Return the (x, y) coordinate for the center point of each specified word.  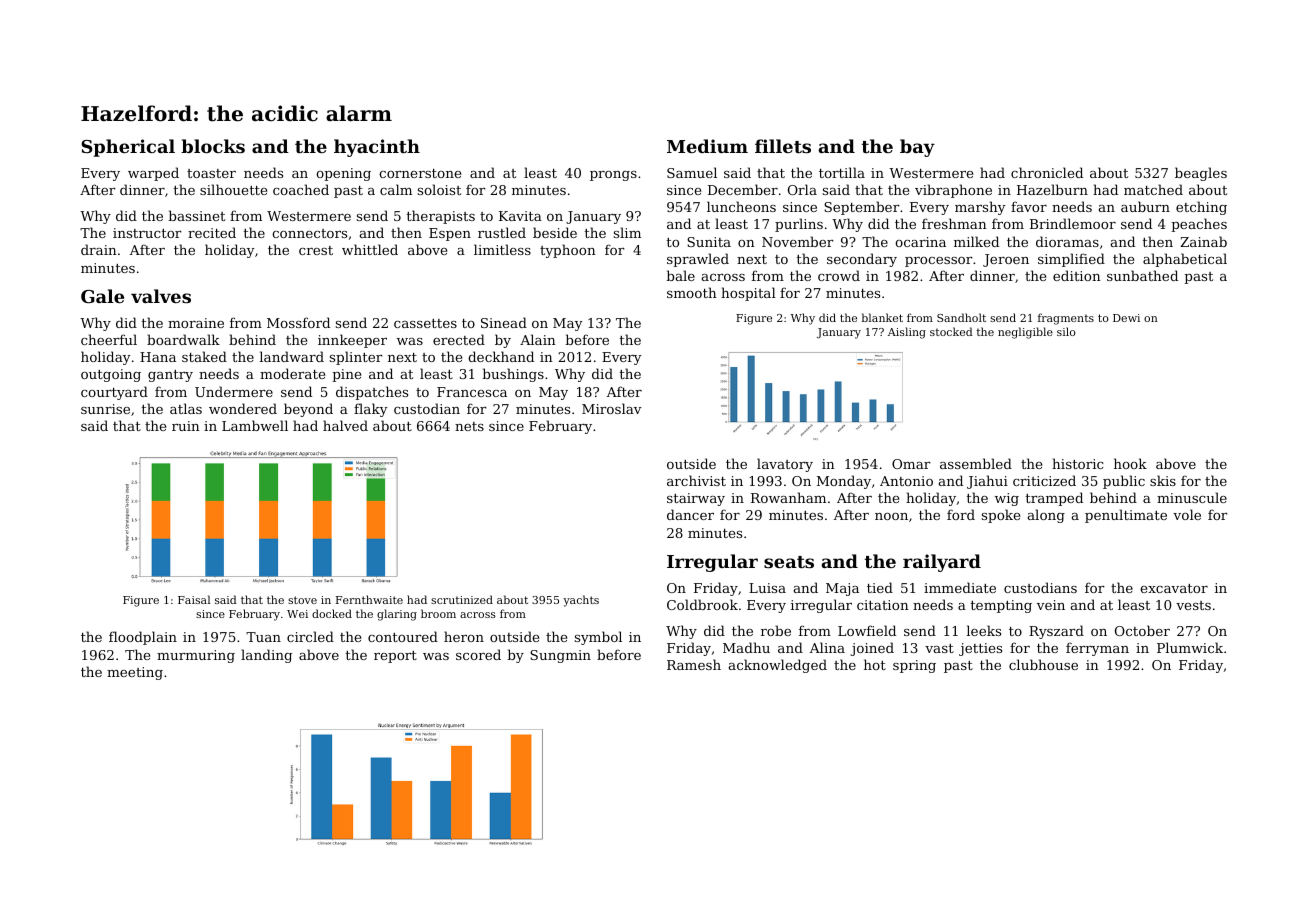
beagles (1201, 174)
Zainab (1203, 241)
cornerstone (420, 173)
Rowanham (788, 497)
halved (345, 425)
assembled (976, 463)
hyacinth (377, 148)
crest (316, 250)
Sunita (709, 242)
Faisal (194, 599)
